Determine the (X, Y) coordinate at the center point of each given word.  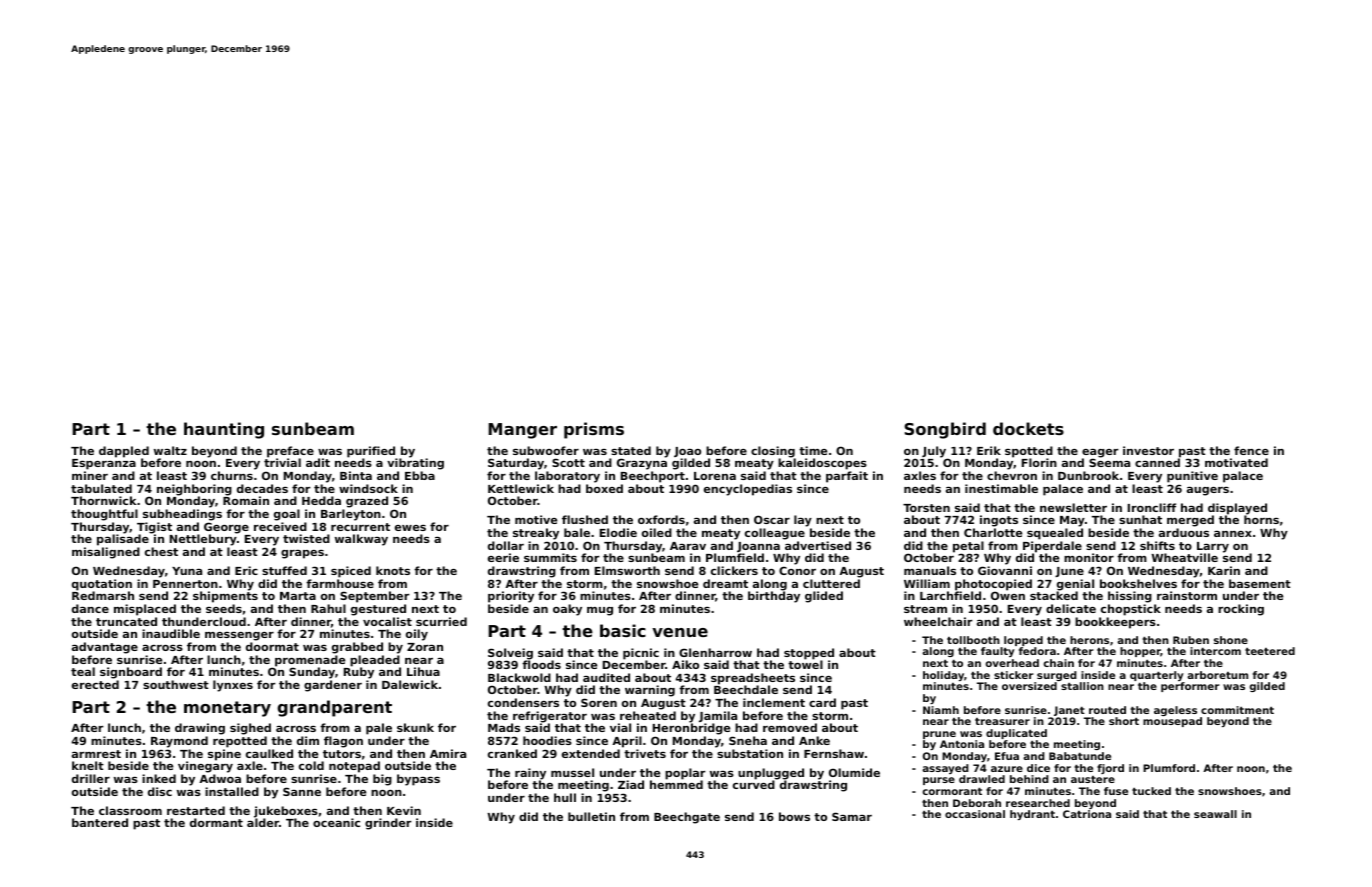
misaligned (106, 553)
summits (550, 557)
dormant (216, 822)
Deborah (977, 803)
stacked (1054, 595)
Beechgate (687, 818)
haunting (224, 430)
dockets (1028, 428)
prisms (594, 430)
